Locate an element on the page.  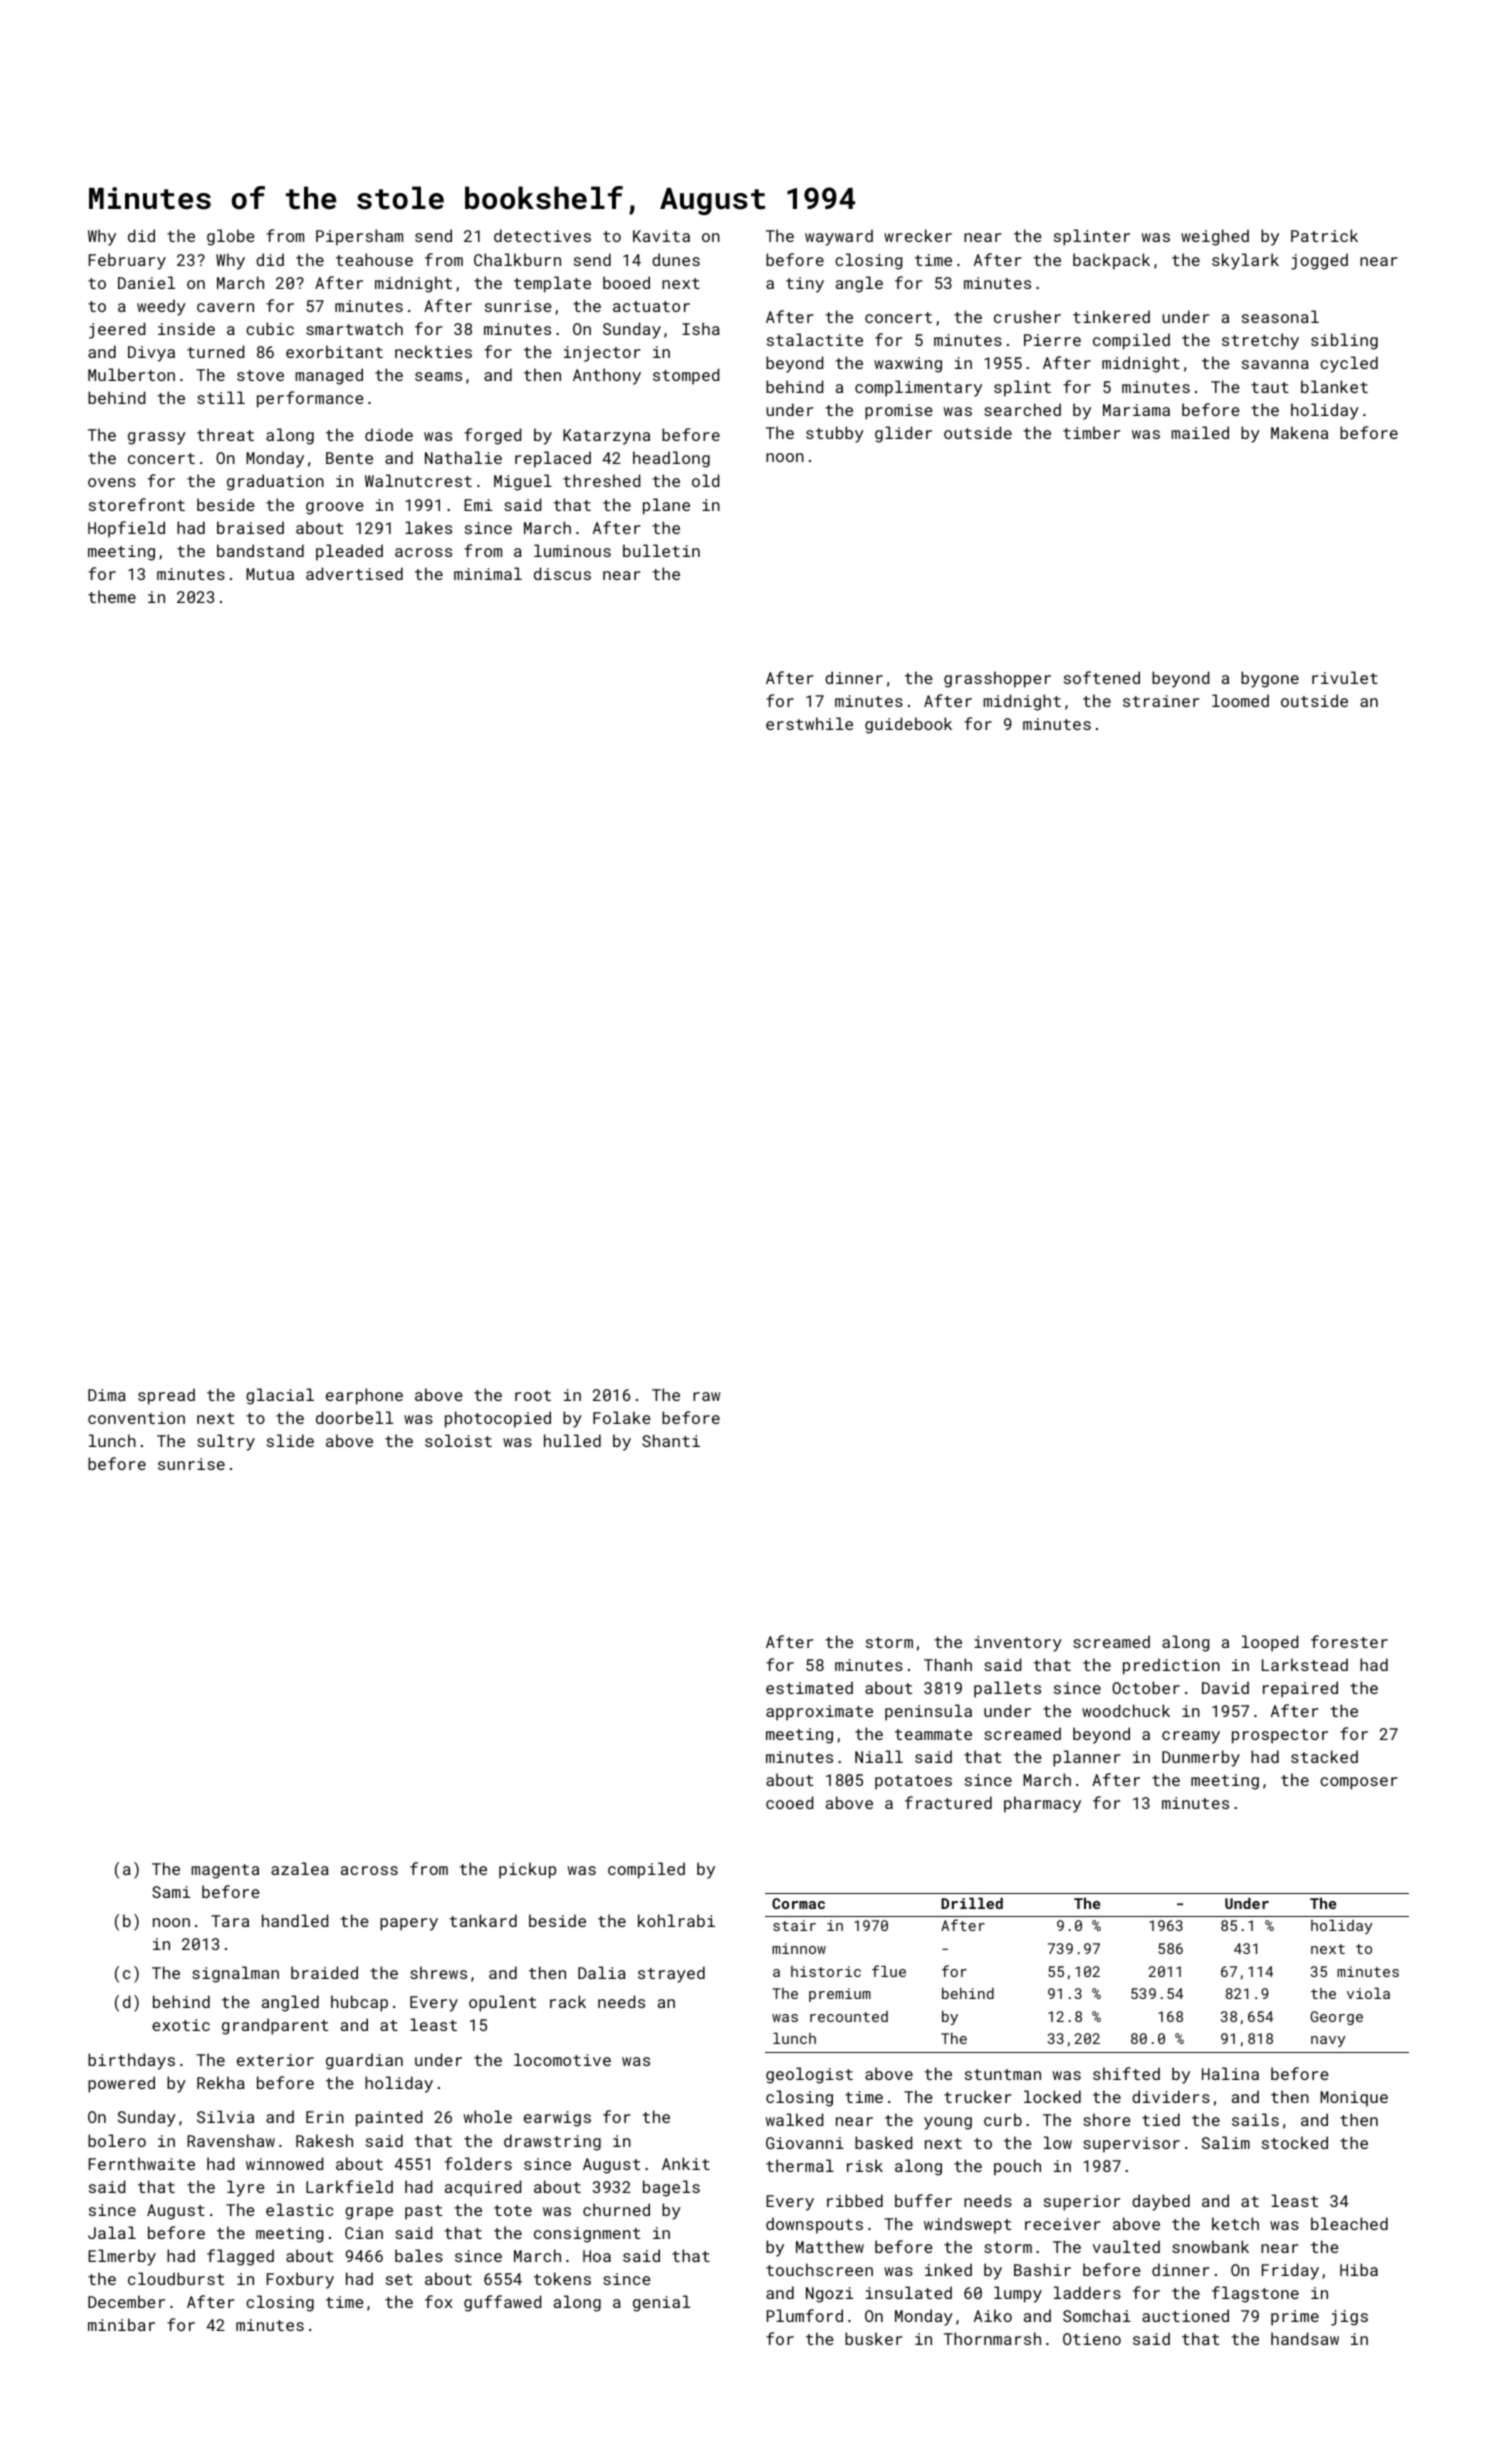
magenta is located at coordinates (225, 1871).
